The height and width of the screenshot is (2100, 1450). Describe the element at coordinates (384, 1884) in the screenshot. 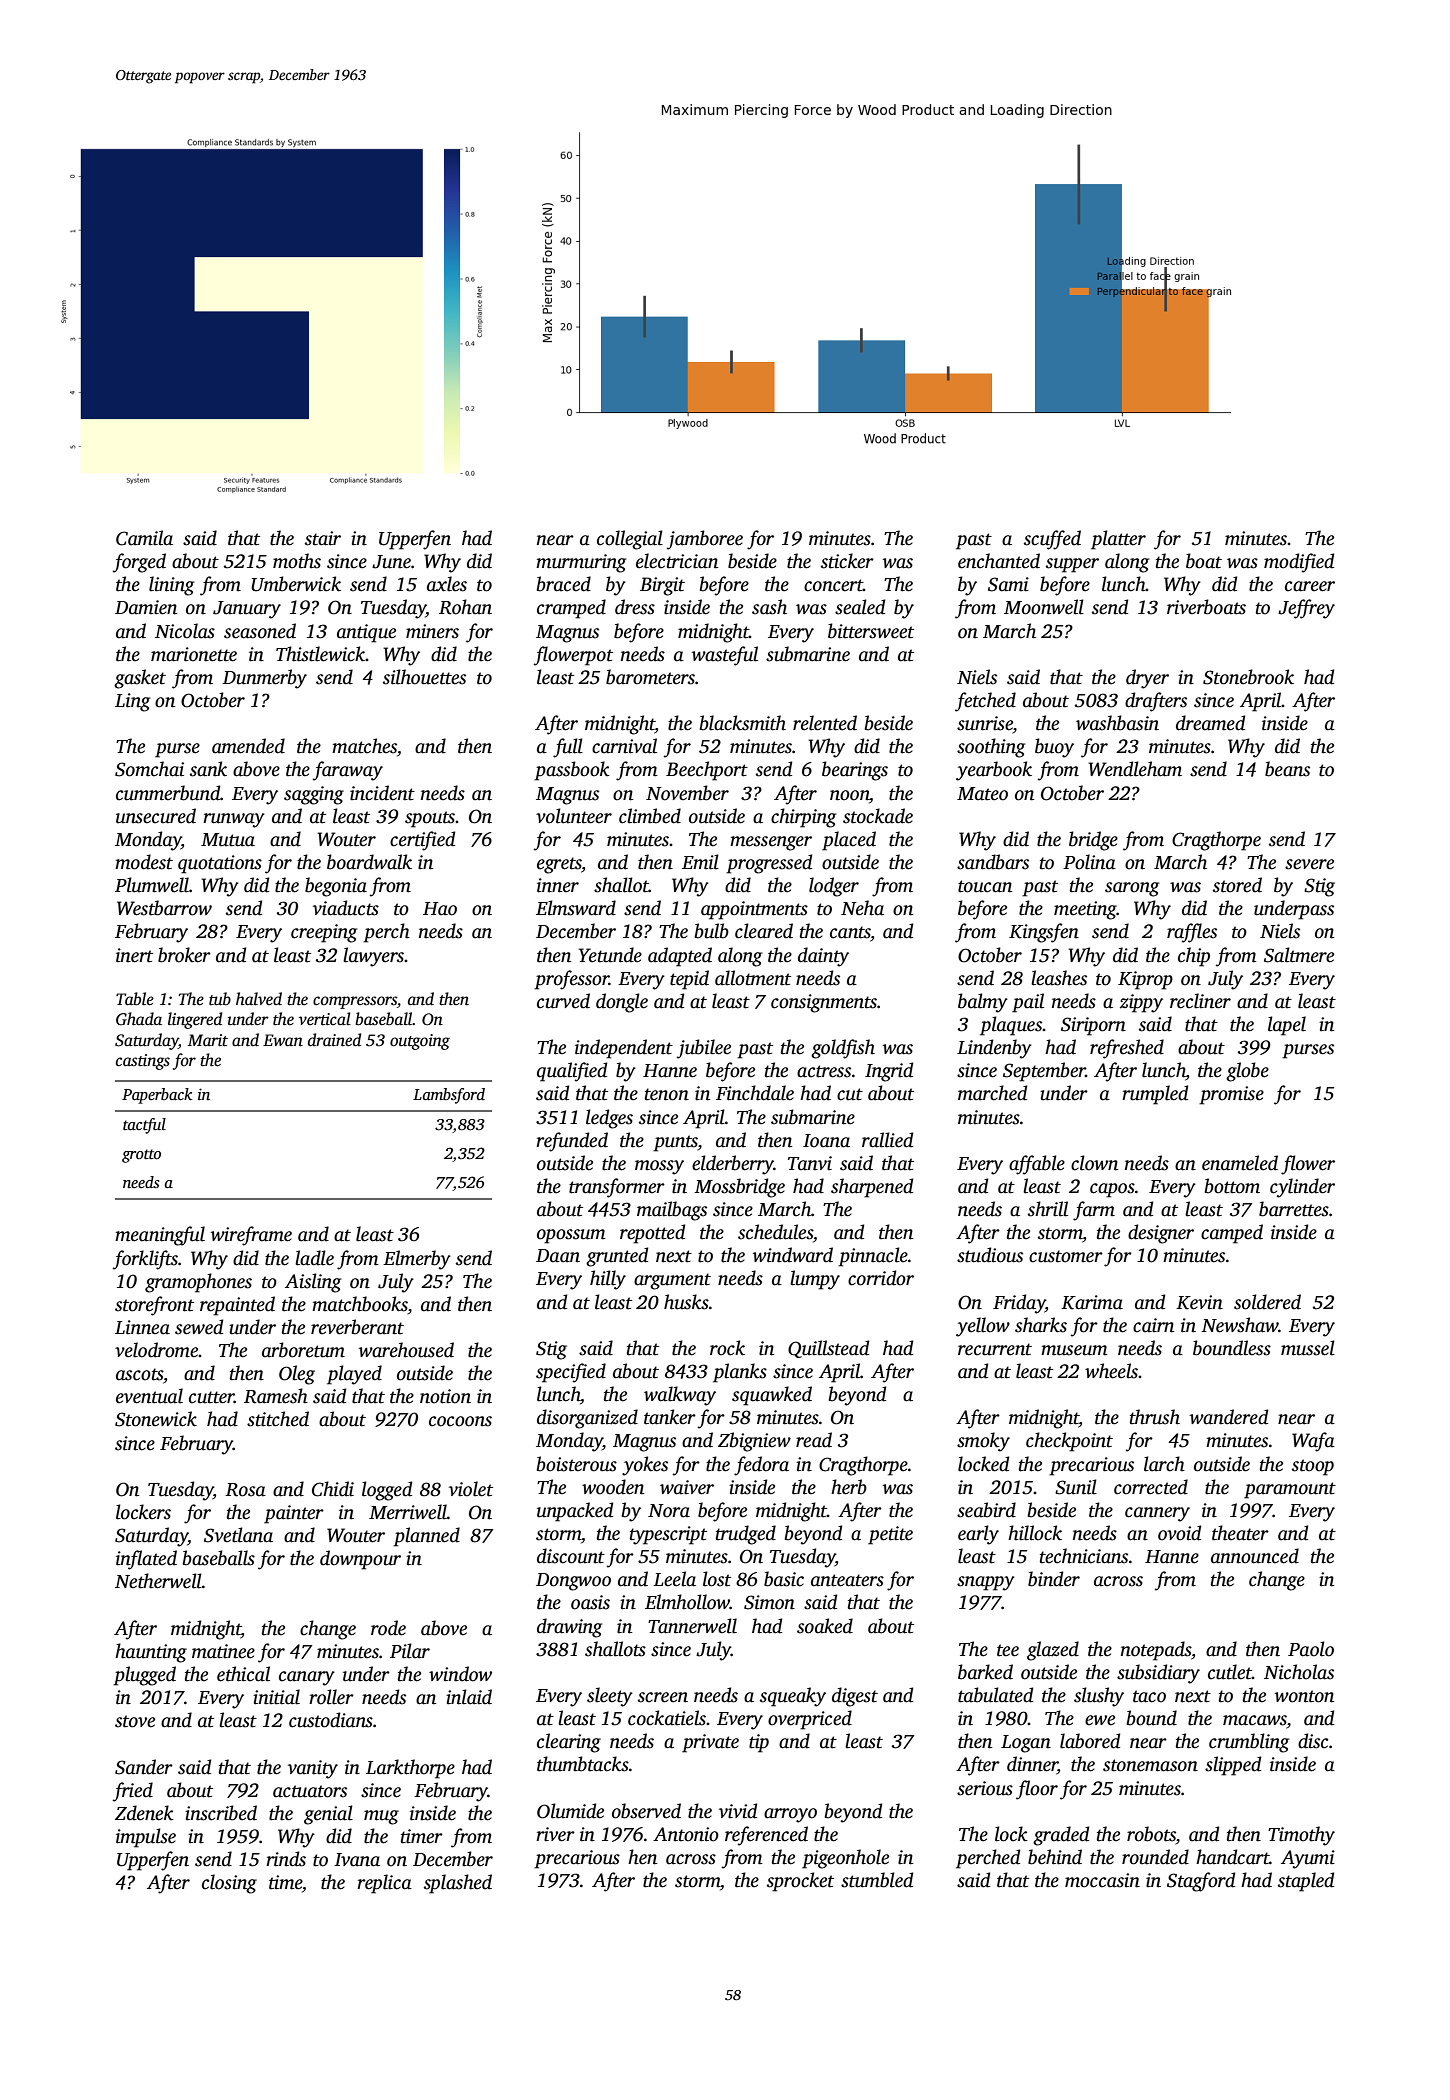

I see `replica` at that location.
